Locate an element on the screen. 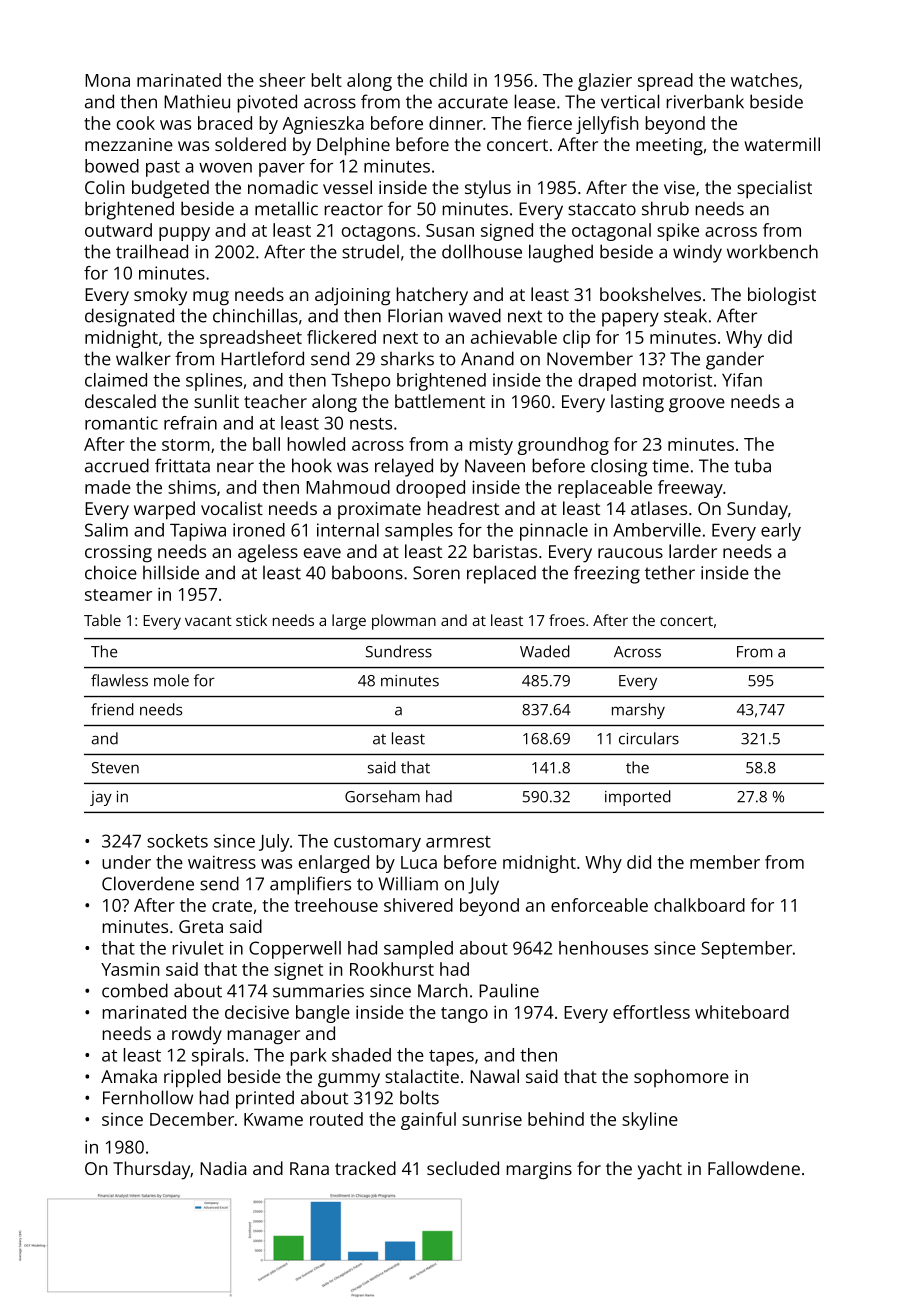 The height and width of the screenshot is (1316, 908). chinchillas is located at coordinates (255, 315).
